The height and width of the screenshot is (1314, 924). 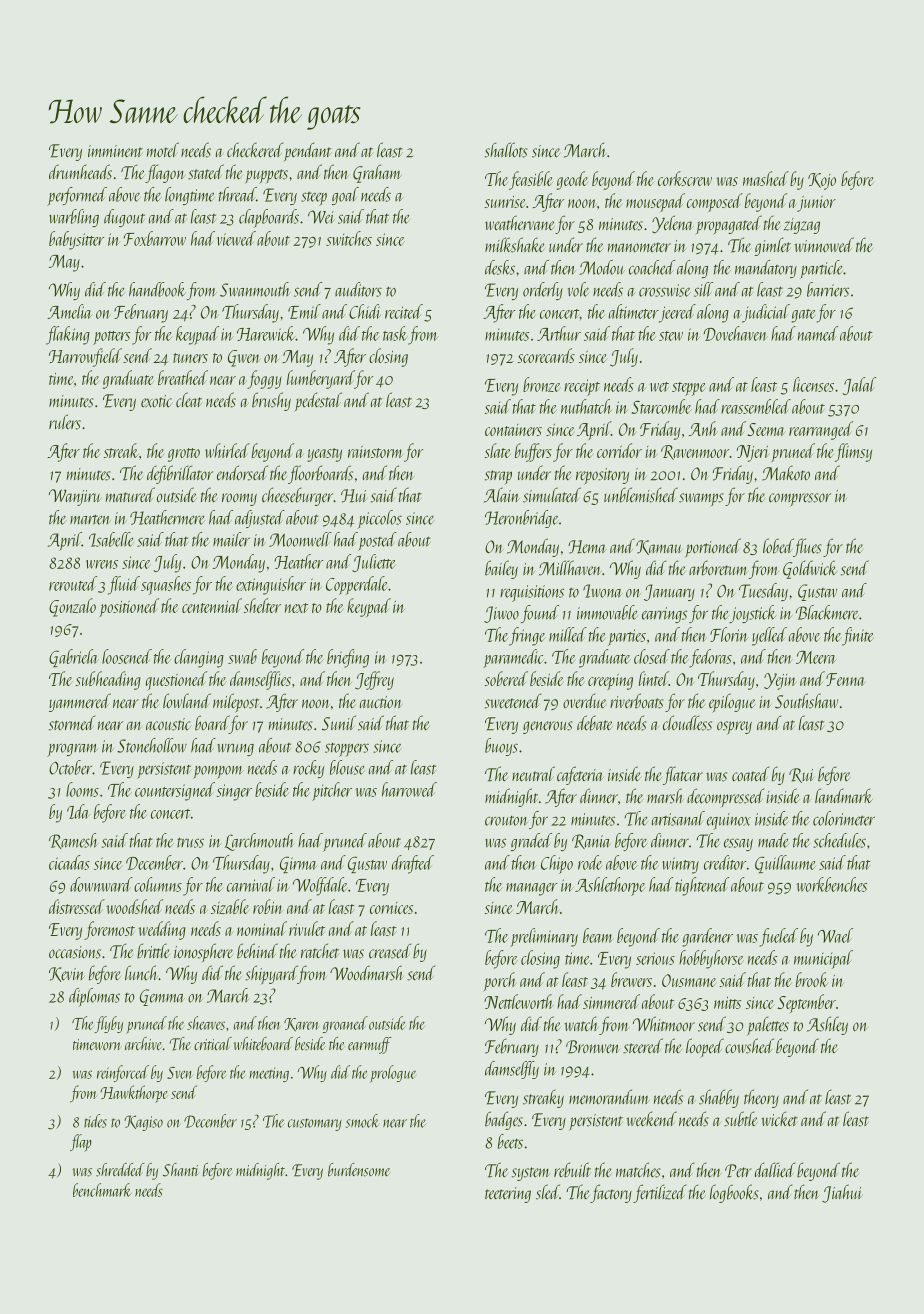 I want to click on Wolfdale, so click(x=320, y=886).
